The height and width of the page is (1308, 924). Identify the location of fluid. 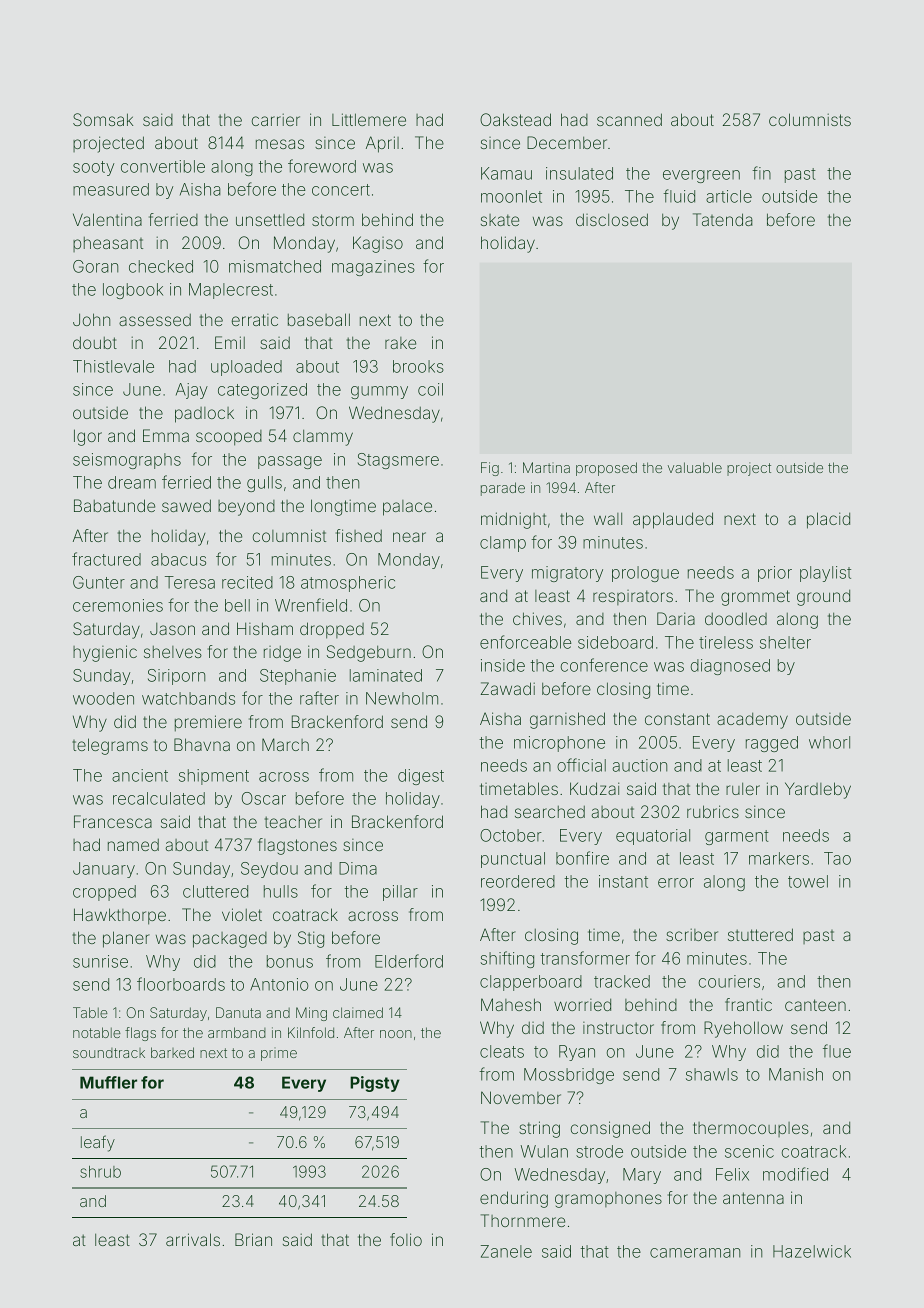
(679, 196).
